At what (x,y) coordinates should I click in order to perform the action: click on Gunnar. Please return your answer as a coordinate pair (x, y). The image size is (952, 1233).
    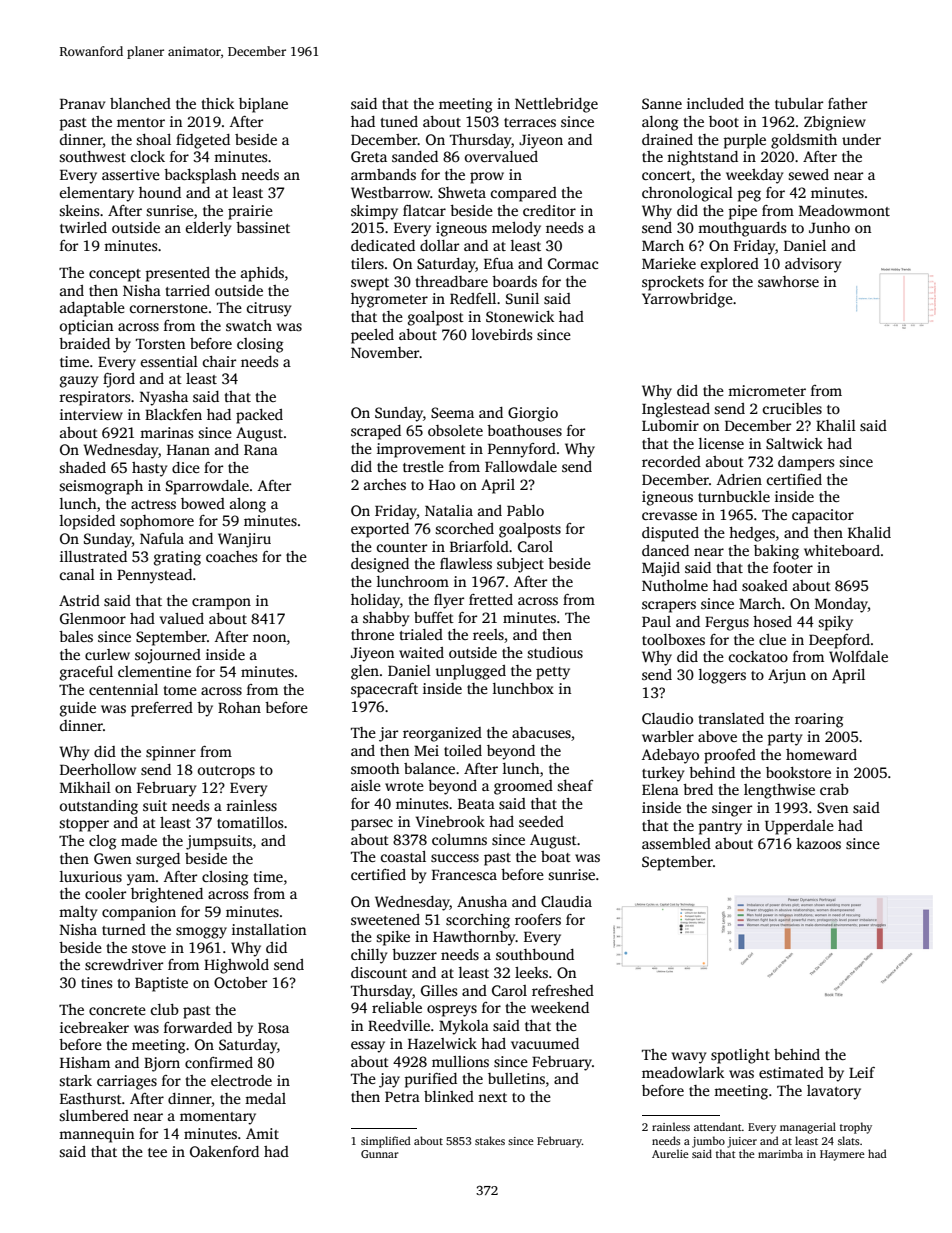
    Looking at the image, I should click on (380, 1154).
